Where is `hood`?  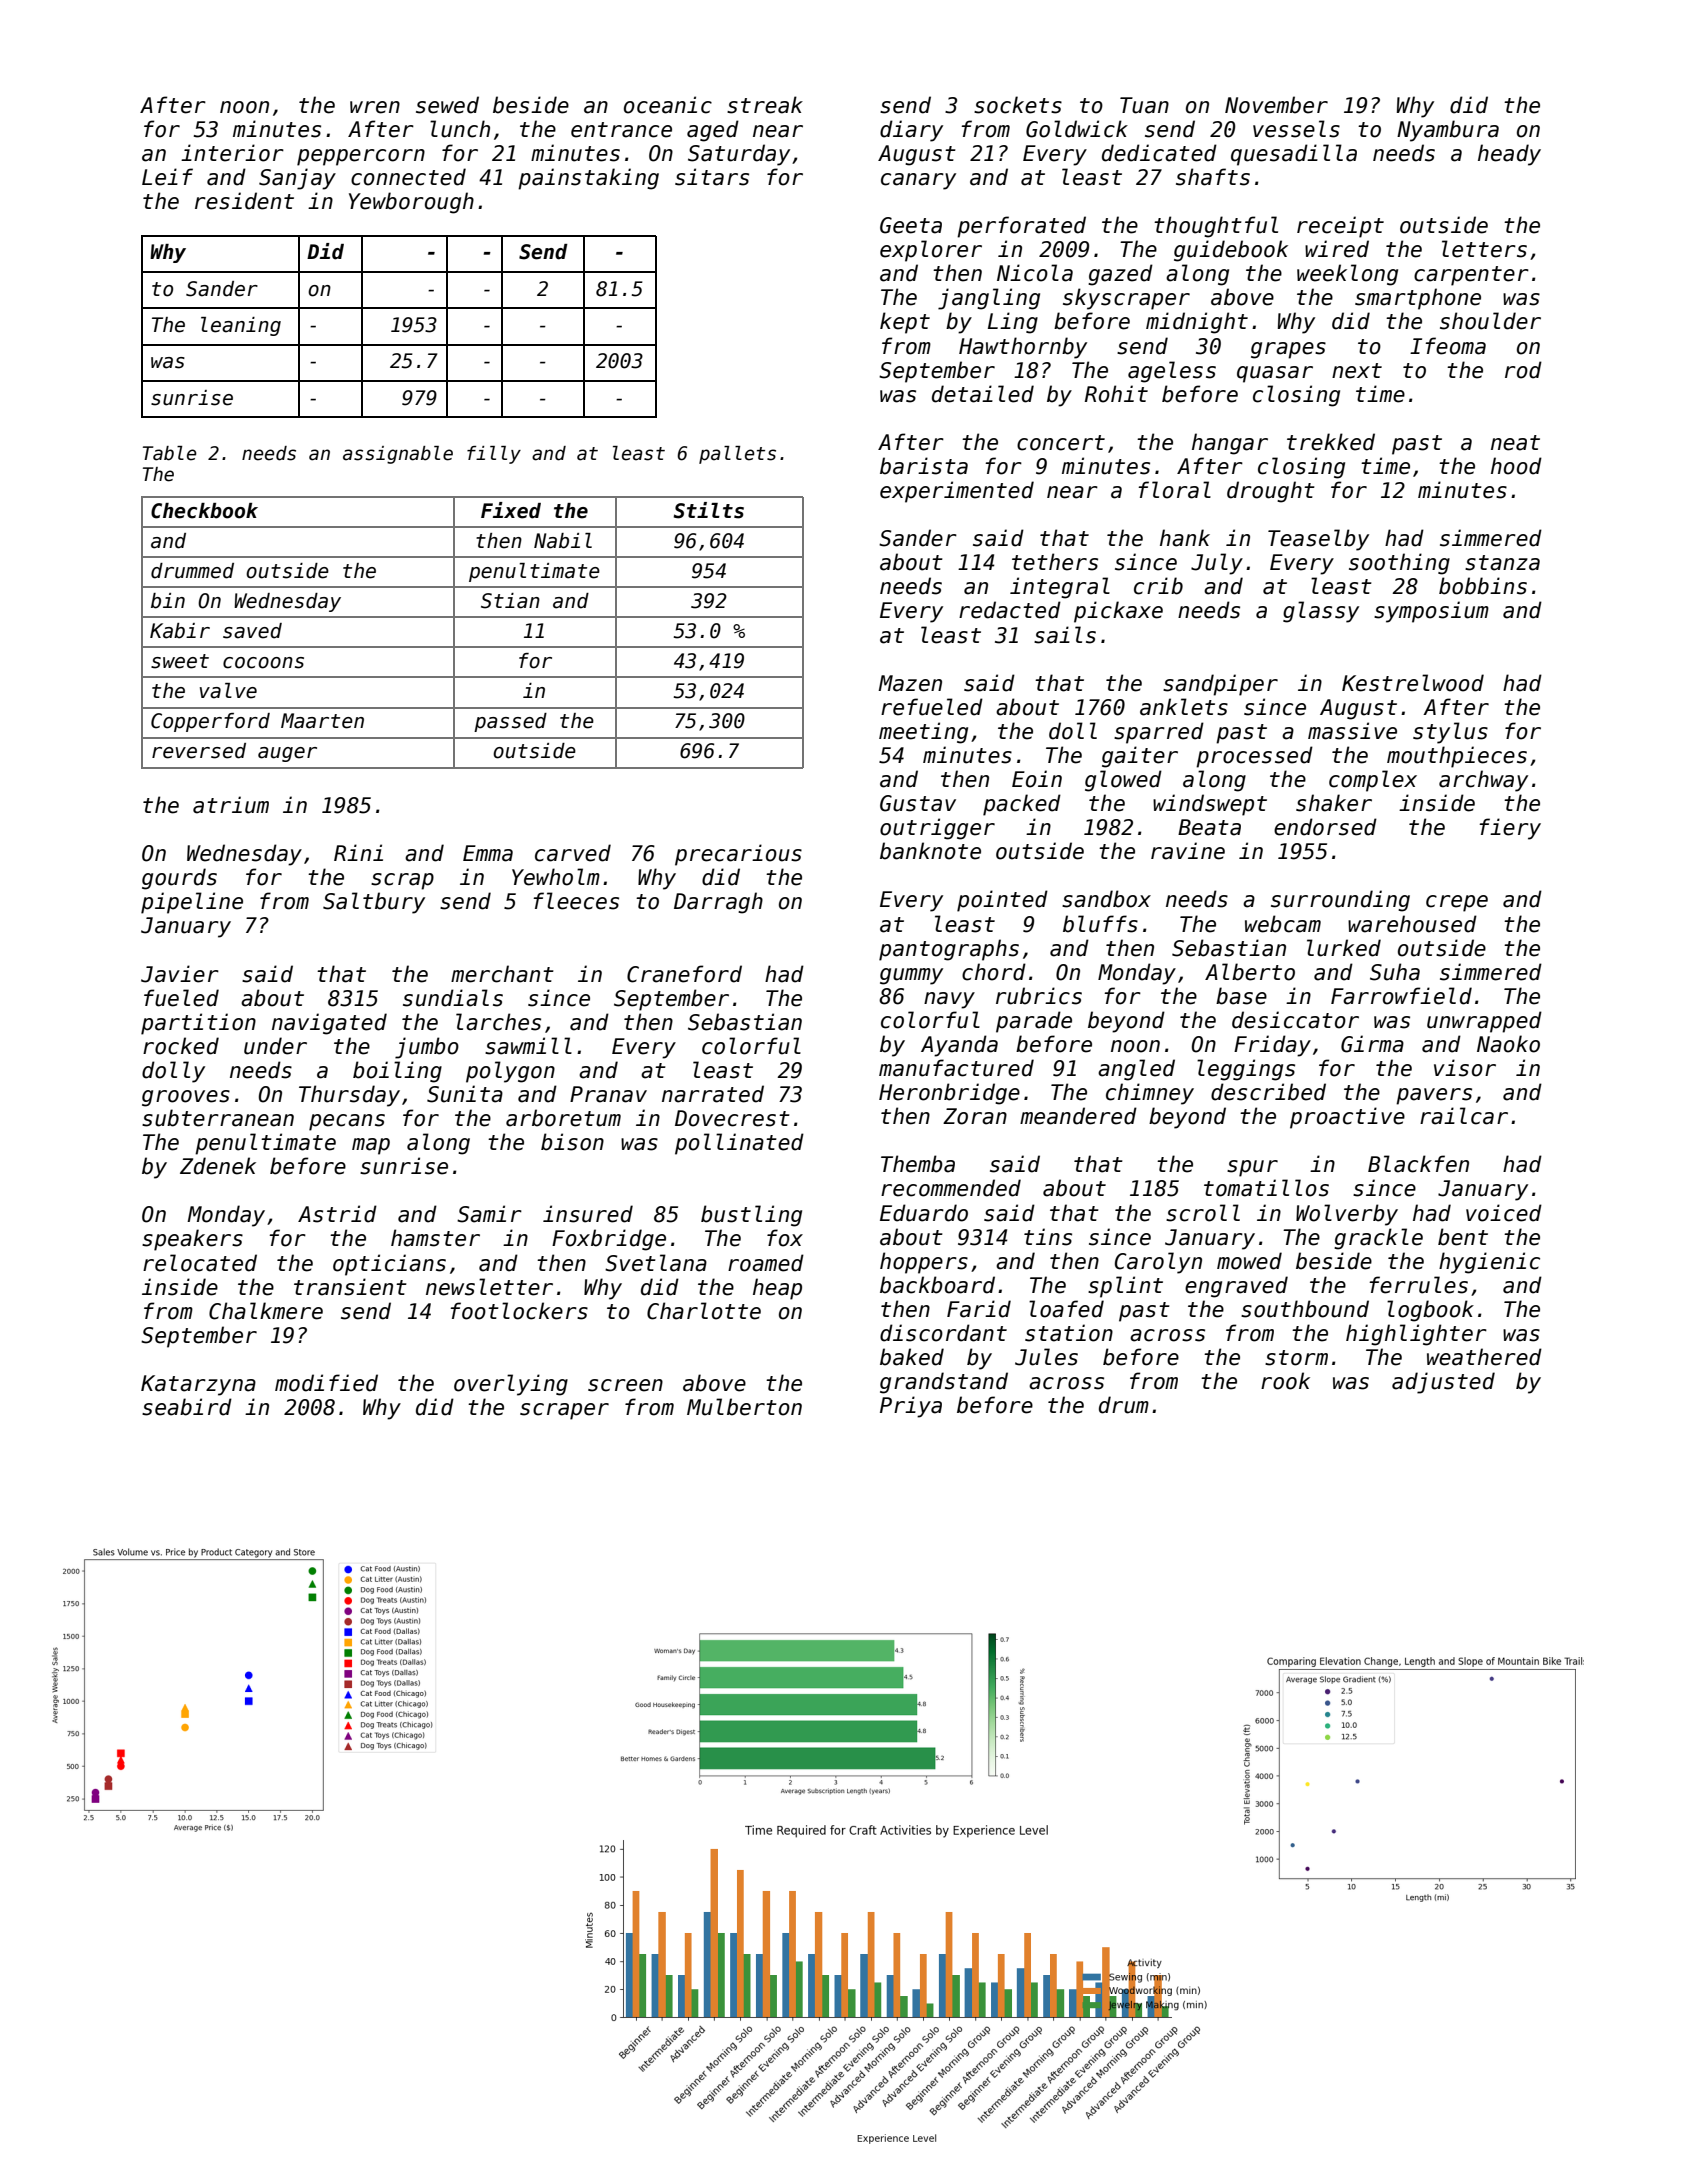
hood is located at coordinates (1516, 466).
